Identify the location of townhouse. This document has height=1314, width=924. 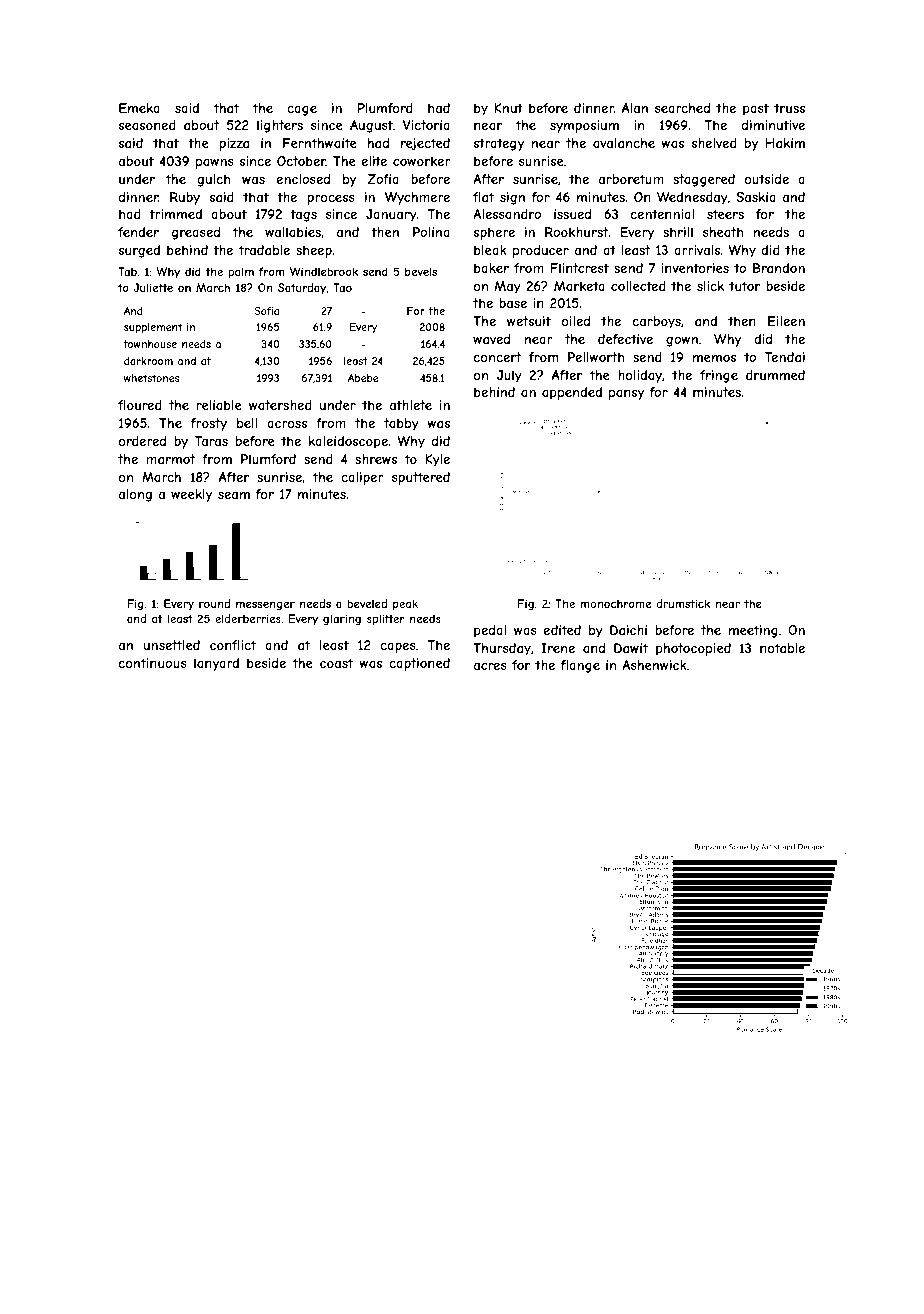
(150, 344).
